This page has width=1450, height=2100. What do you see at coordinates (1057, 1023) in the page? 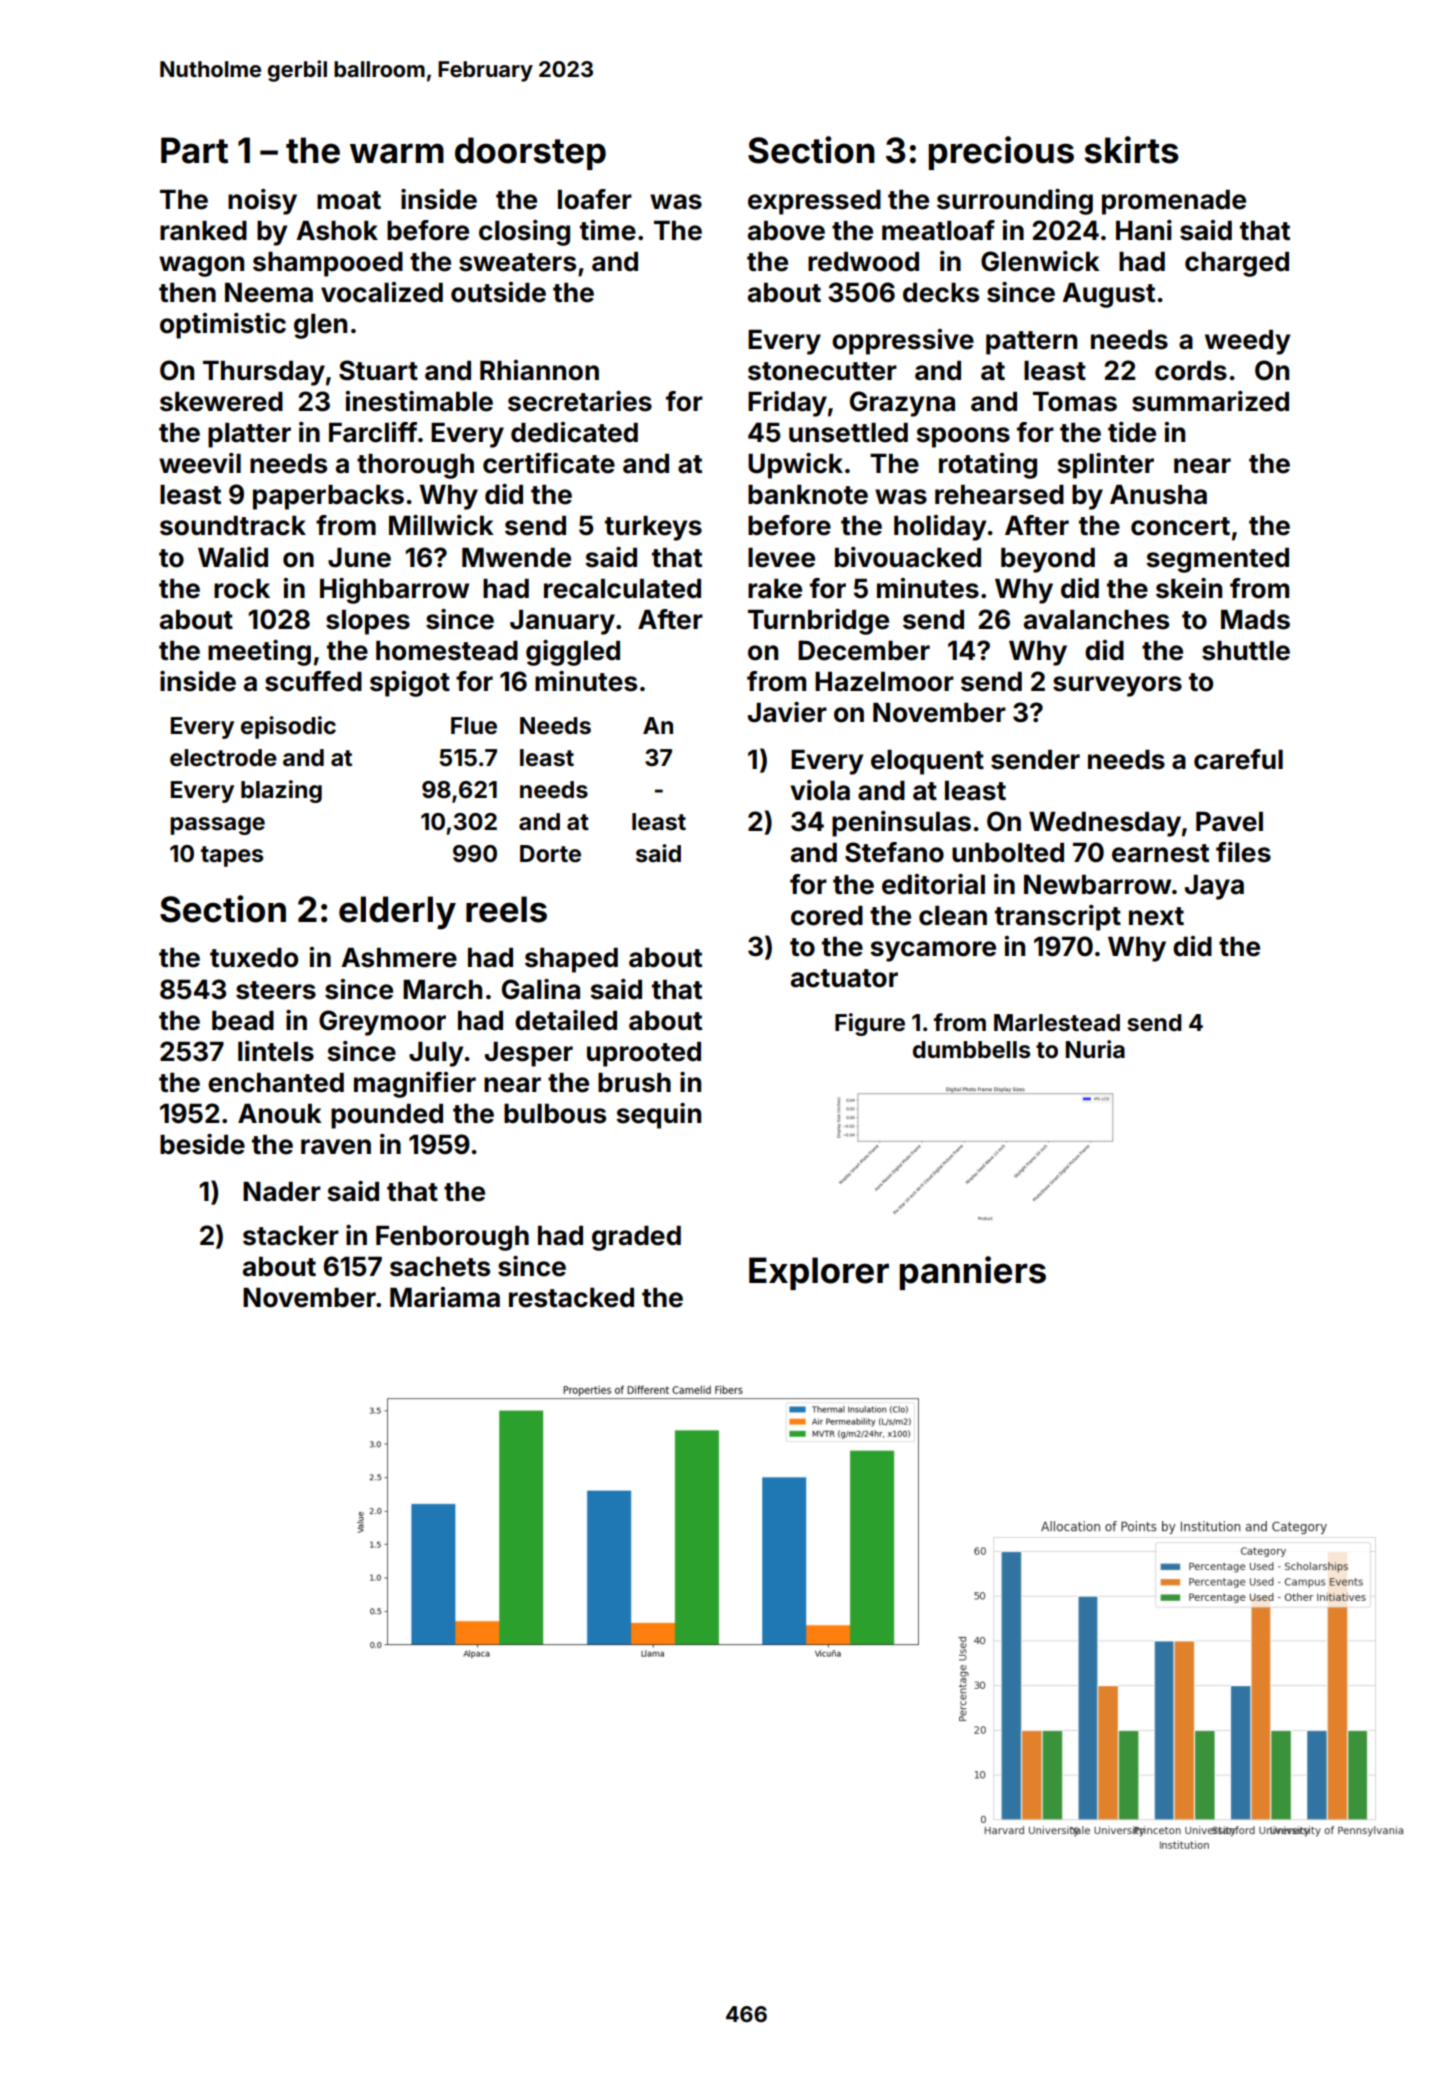
I see `Marlestead` at bounding box center [1057, 1023].
